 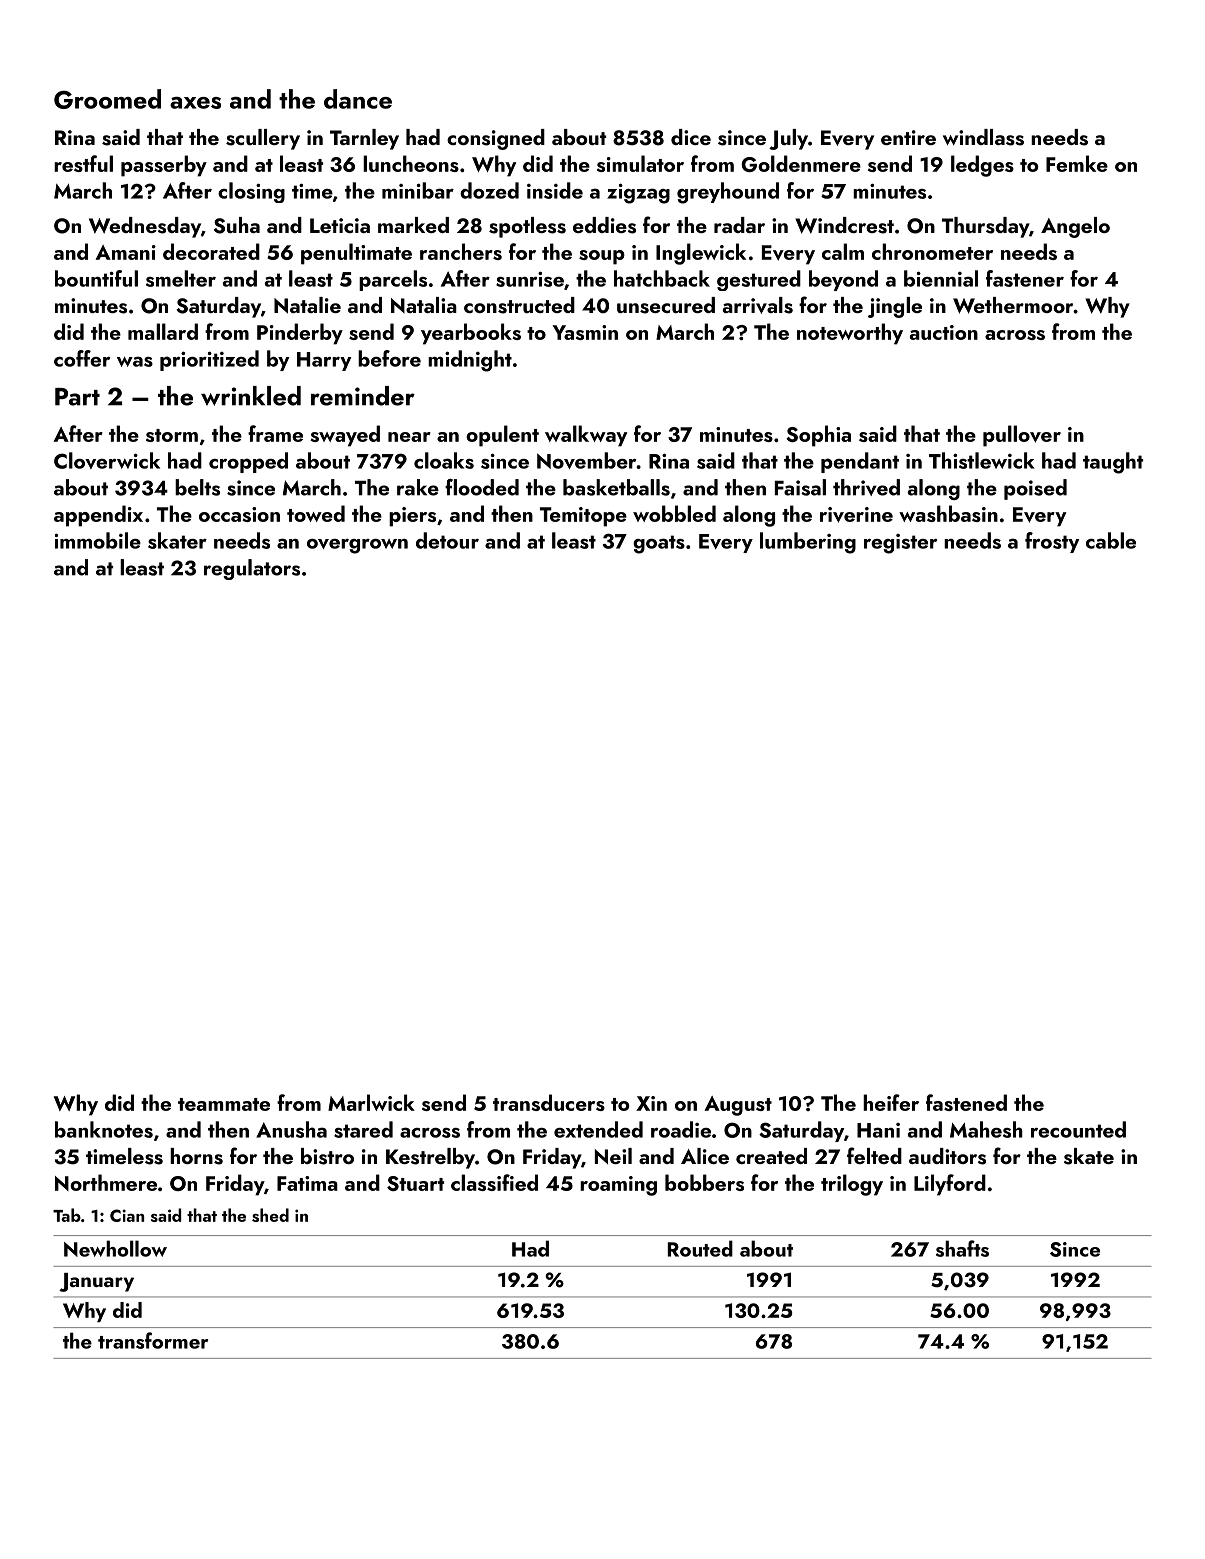 What do you see at coordinates (549, 1102) in the screenshot?
I see `transducers` at bounding box center [549, 1102].
